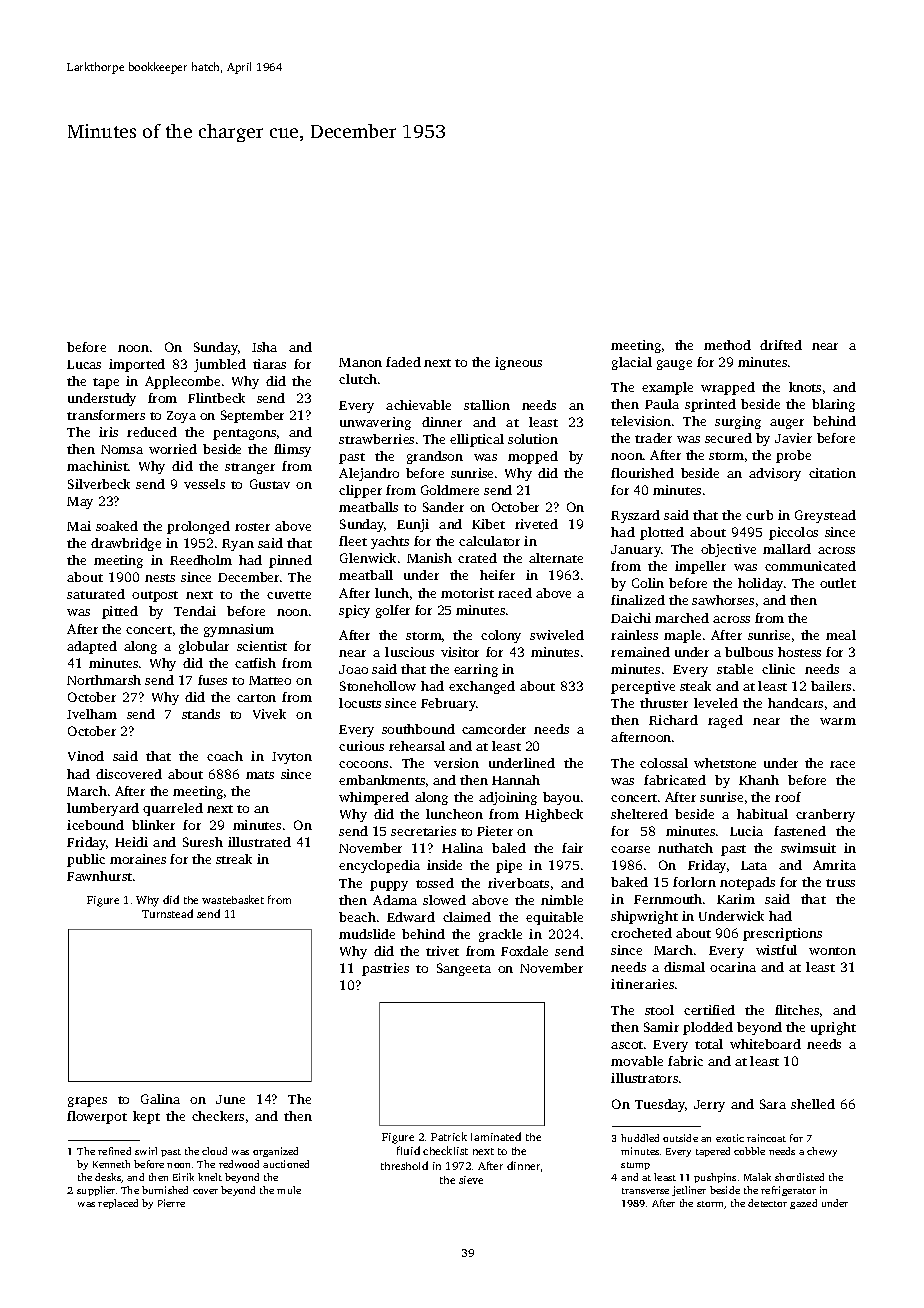  I want to click on cuvette, so click(289, 595).
